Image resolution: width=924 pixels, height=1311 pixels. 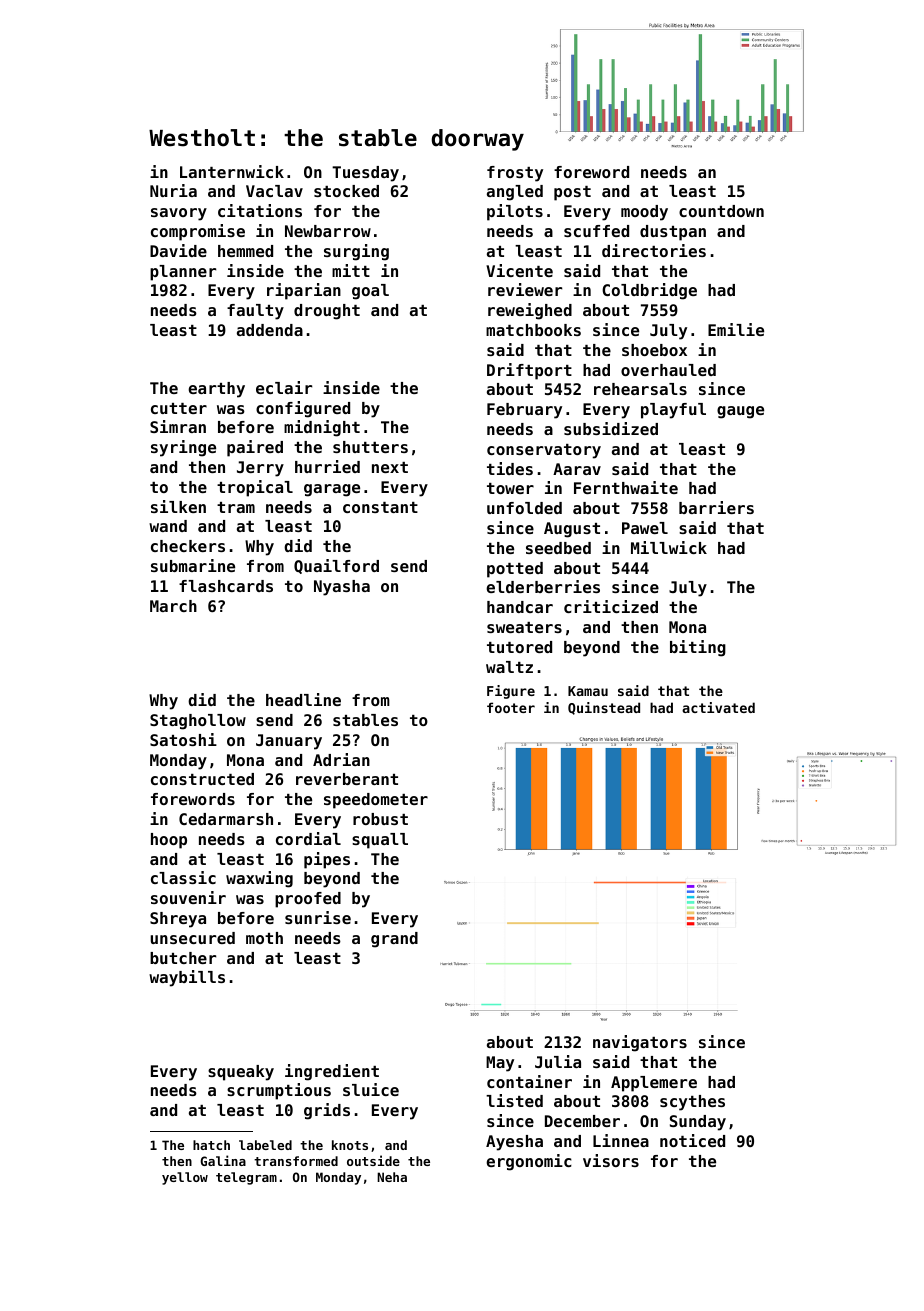 What do you see at coordinates (392, 1177) in the page?
I see `Neha` at bounding box center [392, 1177].
